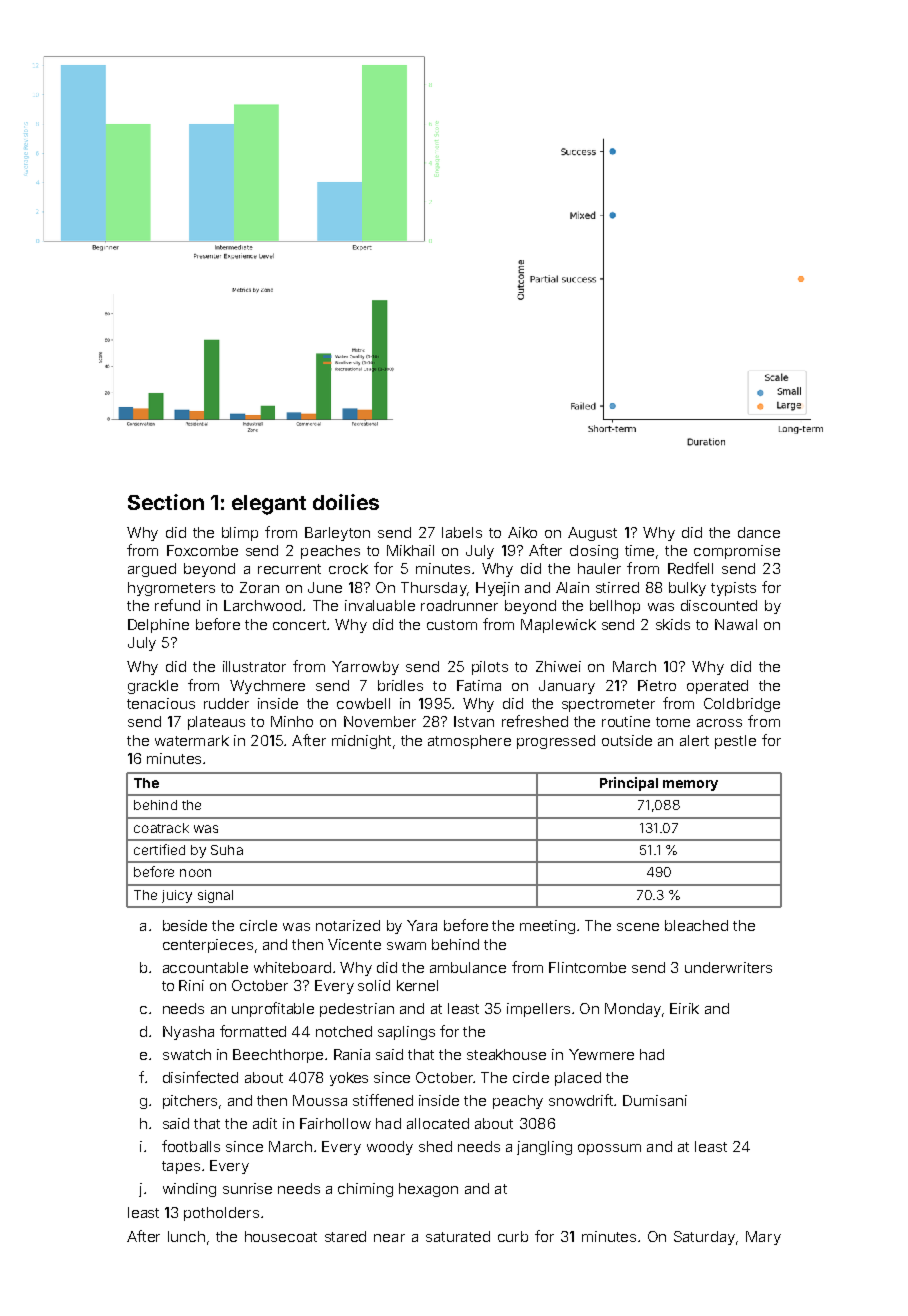 Image resolution: width=908 pixels, height=1316 pixels. Describe the element at coordinates (299, 625) in the document. I see `concert` at that location.
